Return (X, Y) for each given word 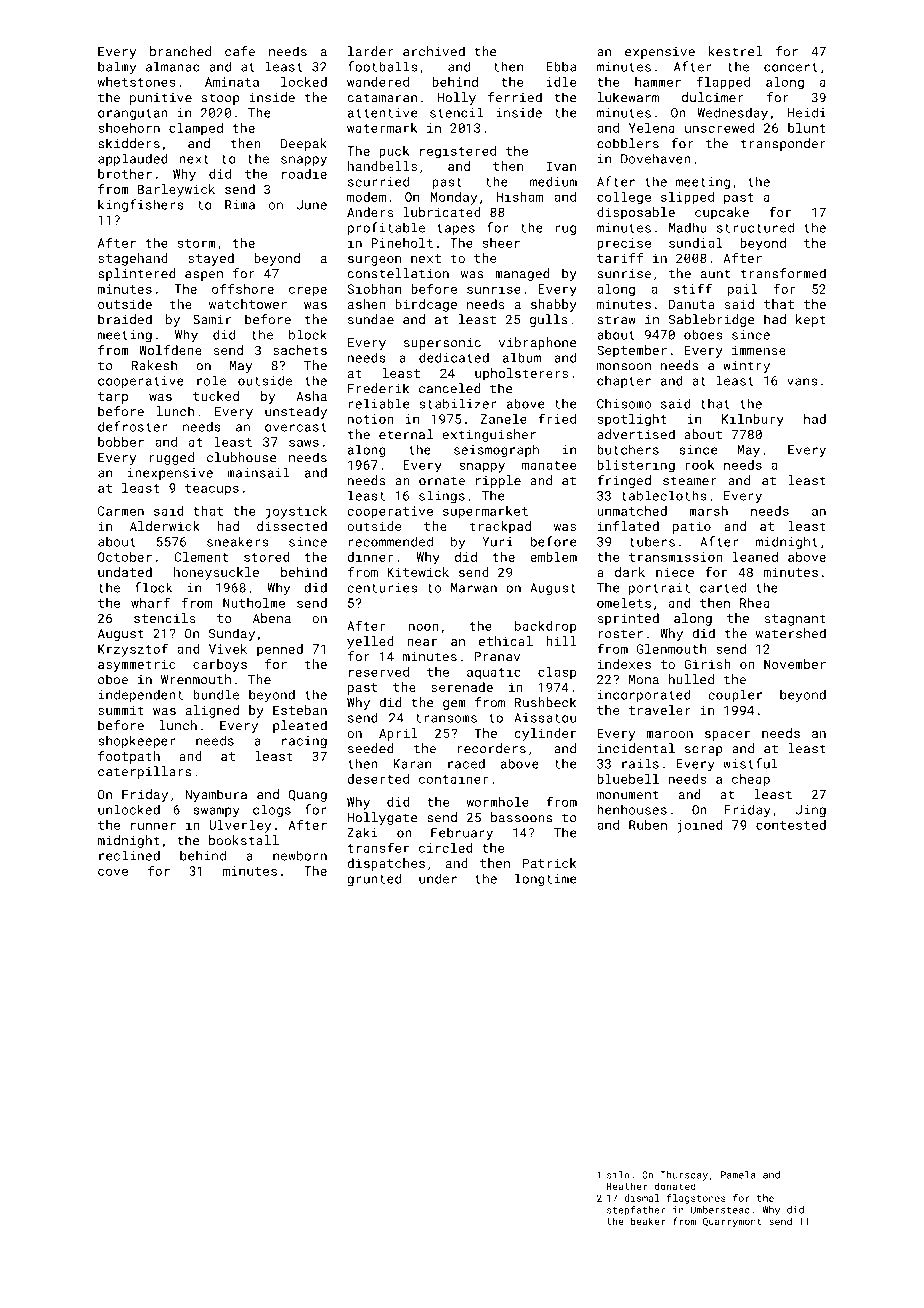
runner (153, 826)
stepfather (636, 1211)
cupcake (722, 213)
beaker (648, 1221)
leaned (755, 557)
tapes (456, 229)
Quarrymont (732, 1222)
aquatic (494, 673)
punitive (161, 99)
